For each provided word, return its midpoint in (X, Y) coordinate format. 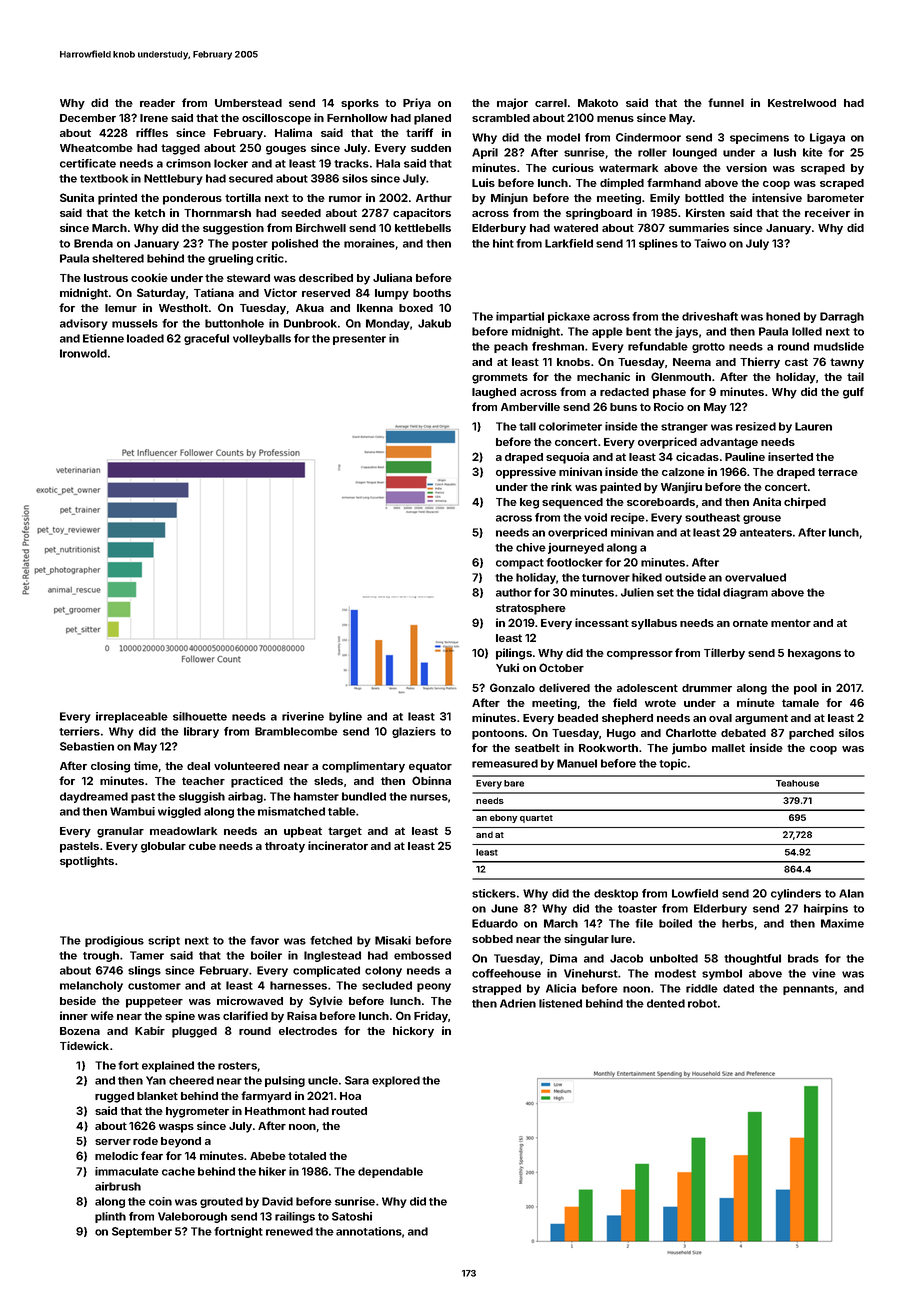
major (512, 104)
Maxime (842, 923)
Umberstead (248, 103)
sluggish (202, 797)
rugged (114, 1097)
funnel (726, 102)
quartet (536, 819)
